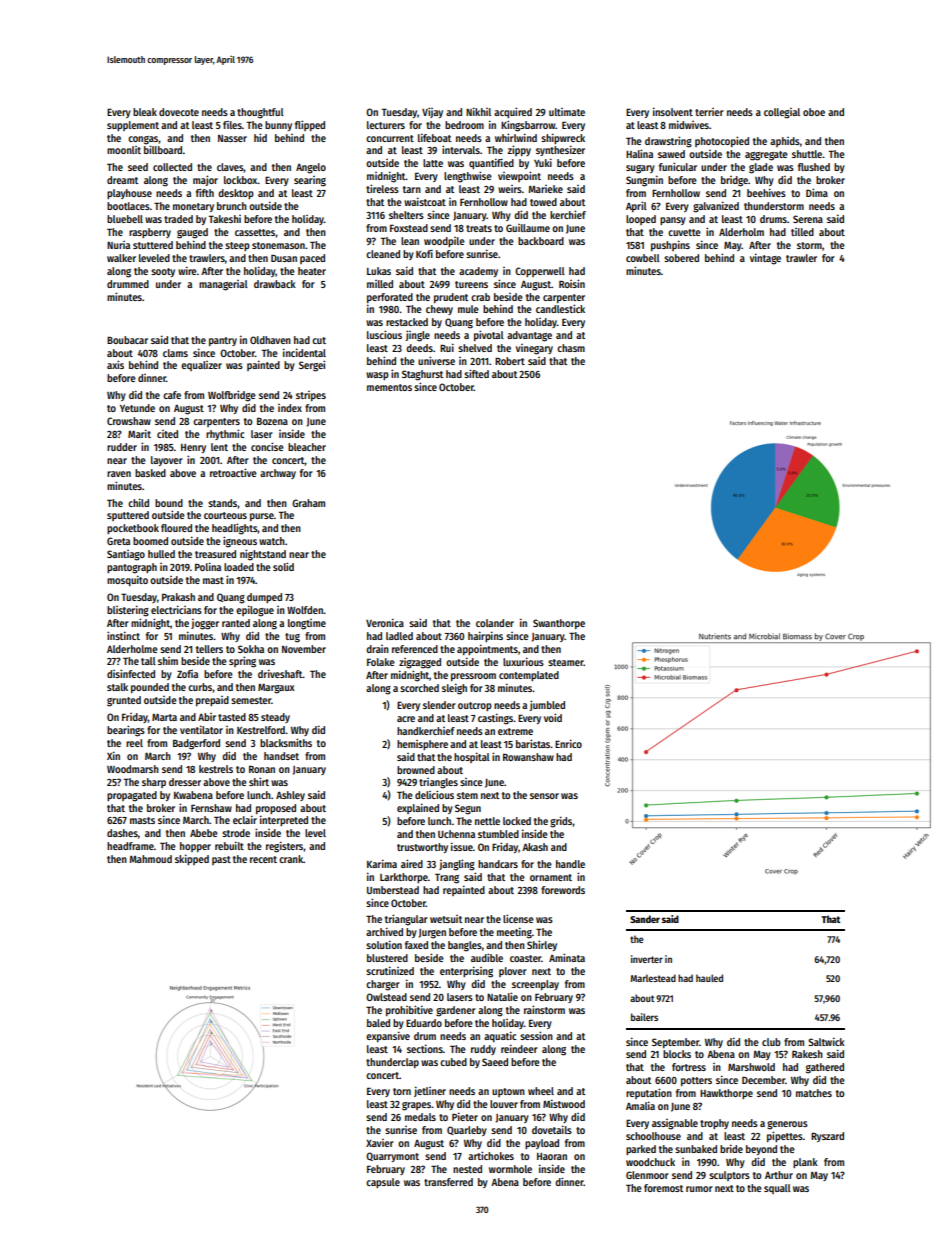 The height and width of the screenshot is (1233, 952). What do you see at coordinates (552, 1156) in the screenshot?
I see `Haoran` at bounding box center [552, 1156].
